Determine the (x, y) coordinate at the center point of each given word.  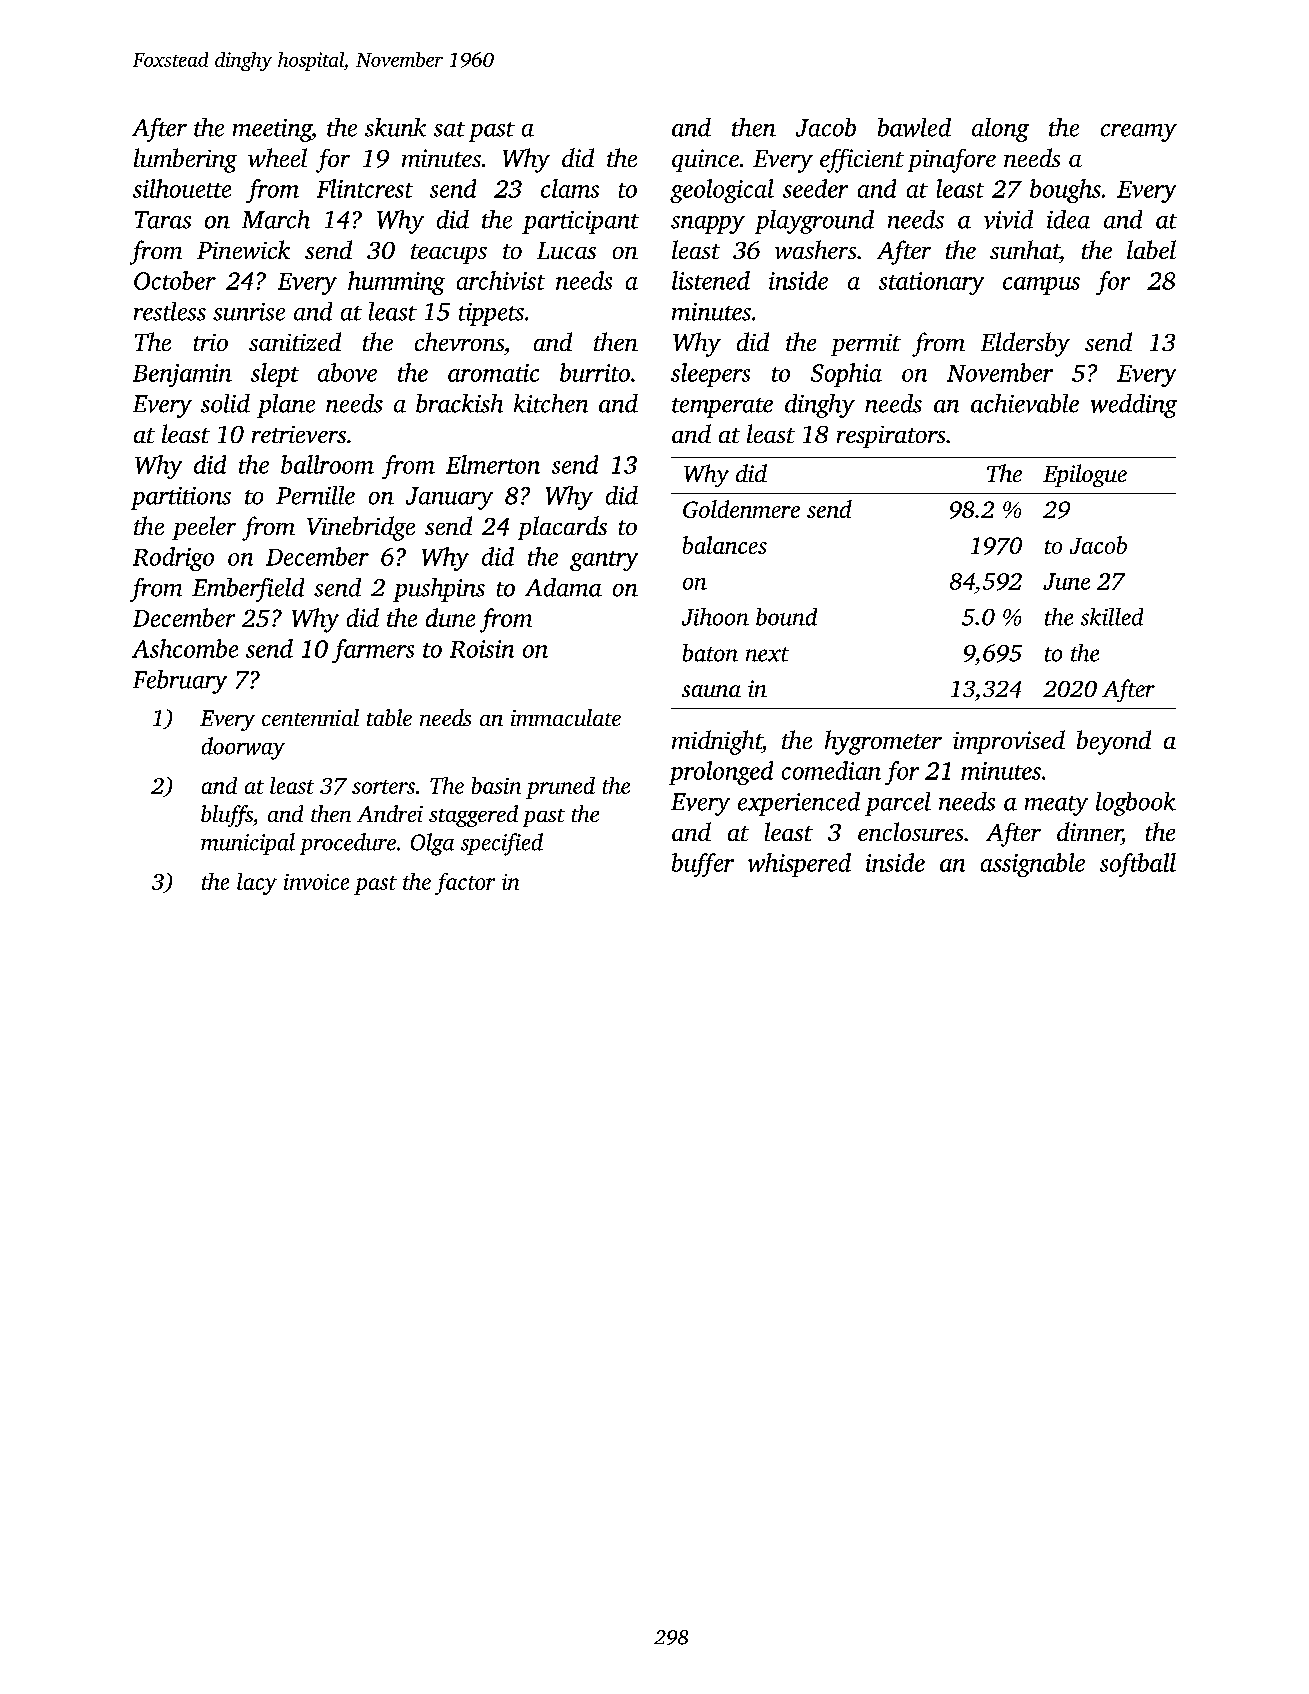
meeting (272, 130)
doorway (243, 748)
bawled (914, 127)
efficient (862, 161)
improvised (1009, 742)
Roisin (482, 649)
